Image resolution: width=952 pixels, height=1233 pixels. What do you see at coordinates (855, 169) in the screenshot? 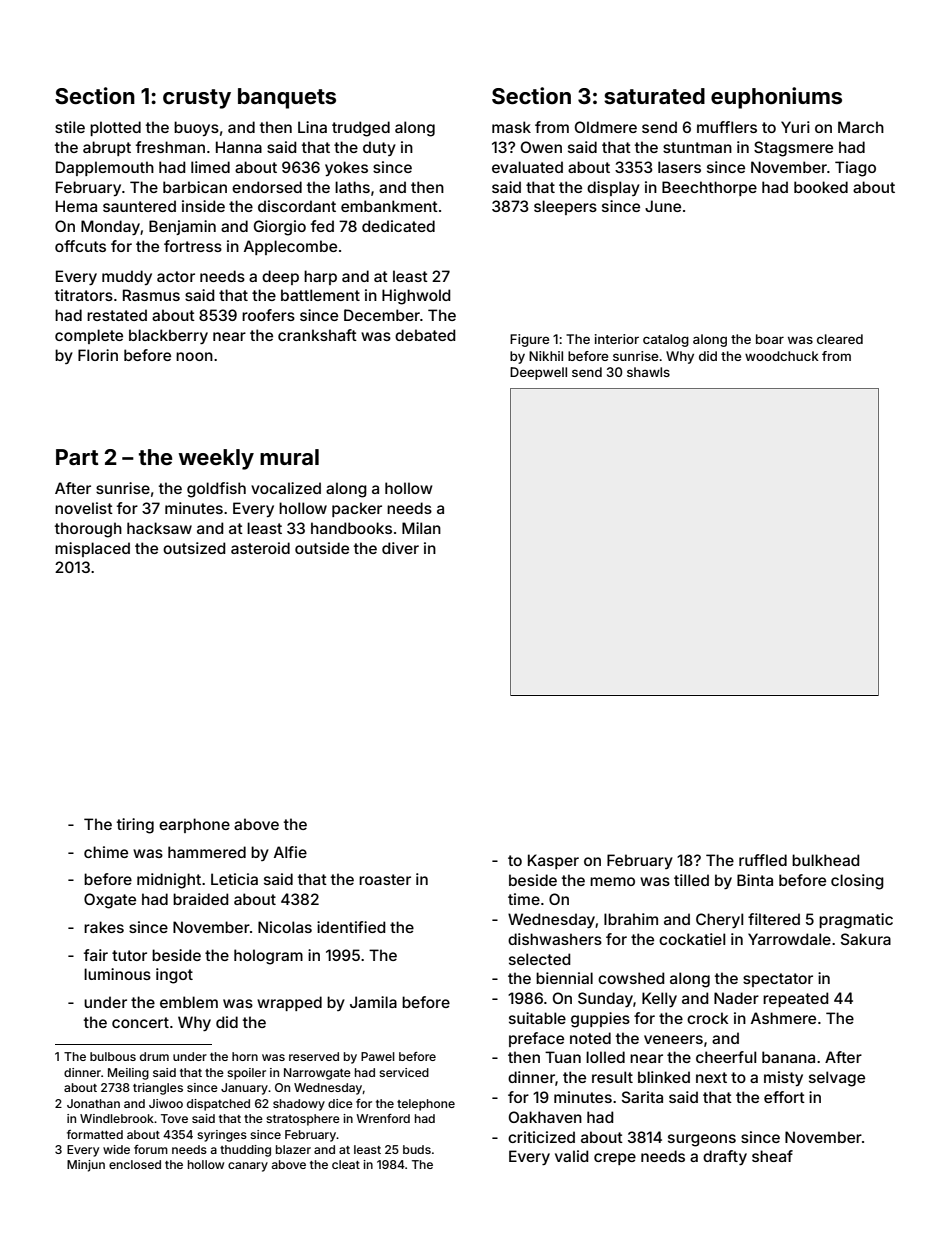
I see `Tiago` at bounding box center [855, 169].
